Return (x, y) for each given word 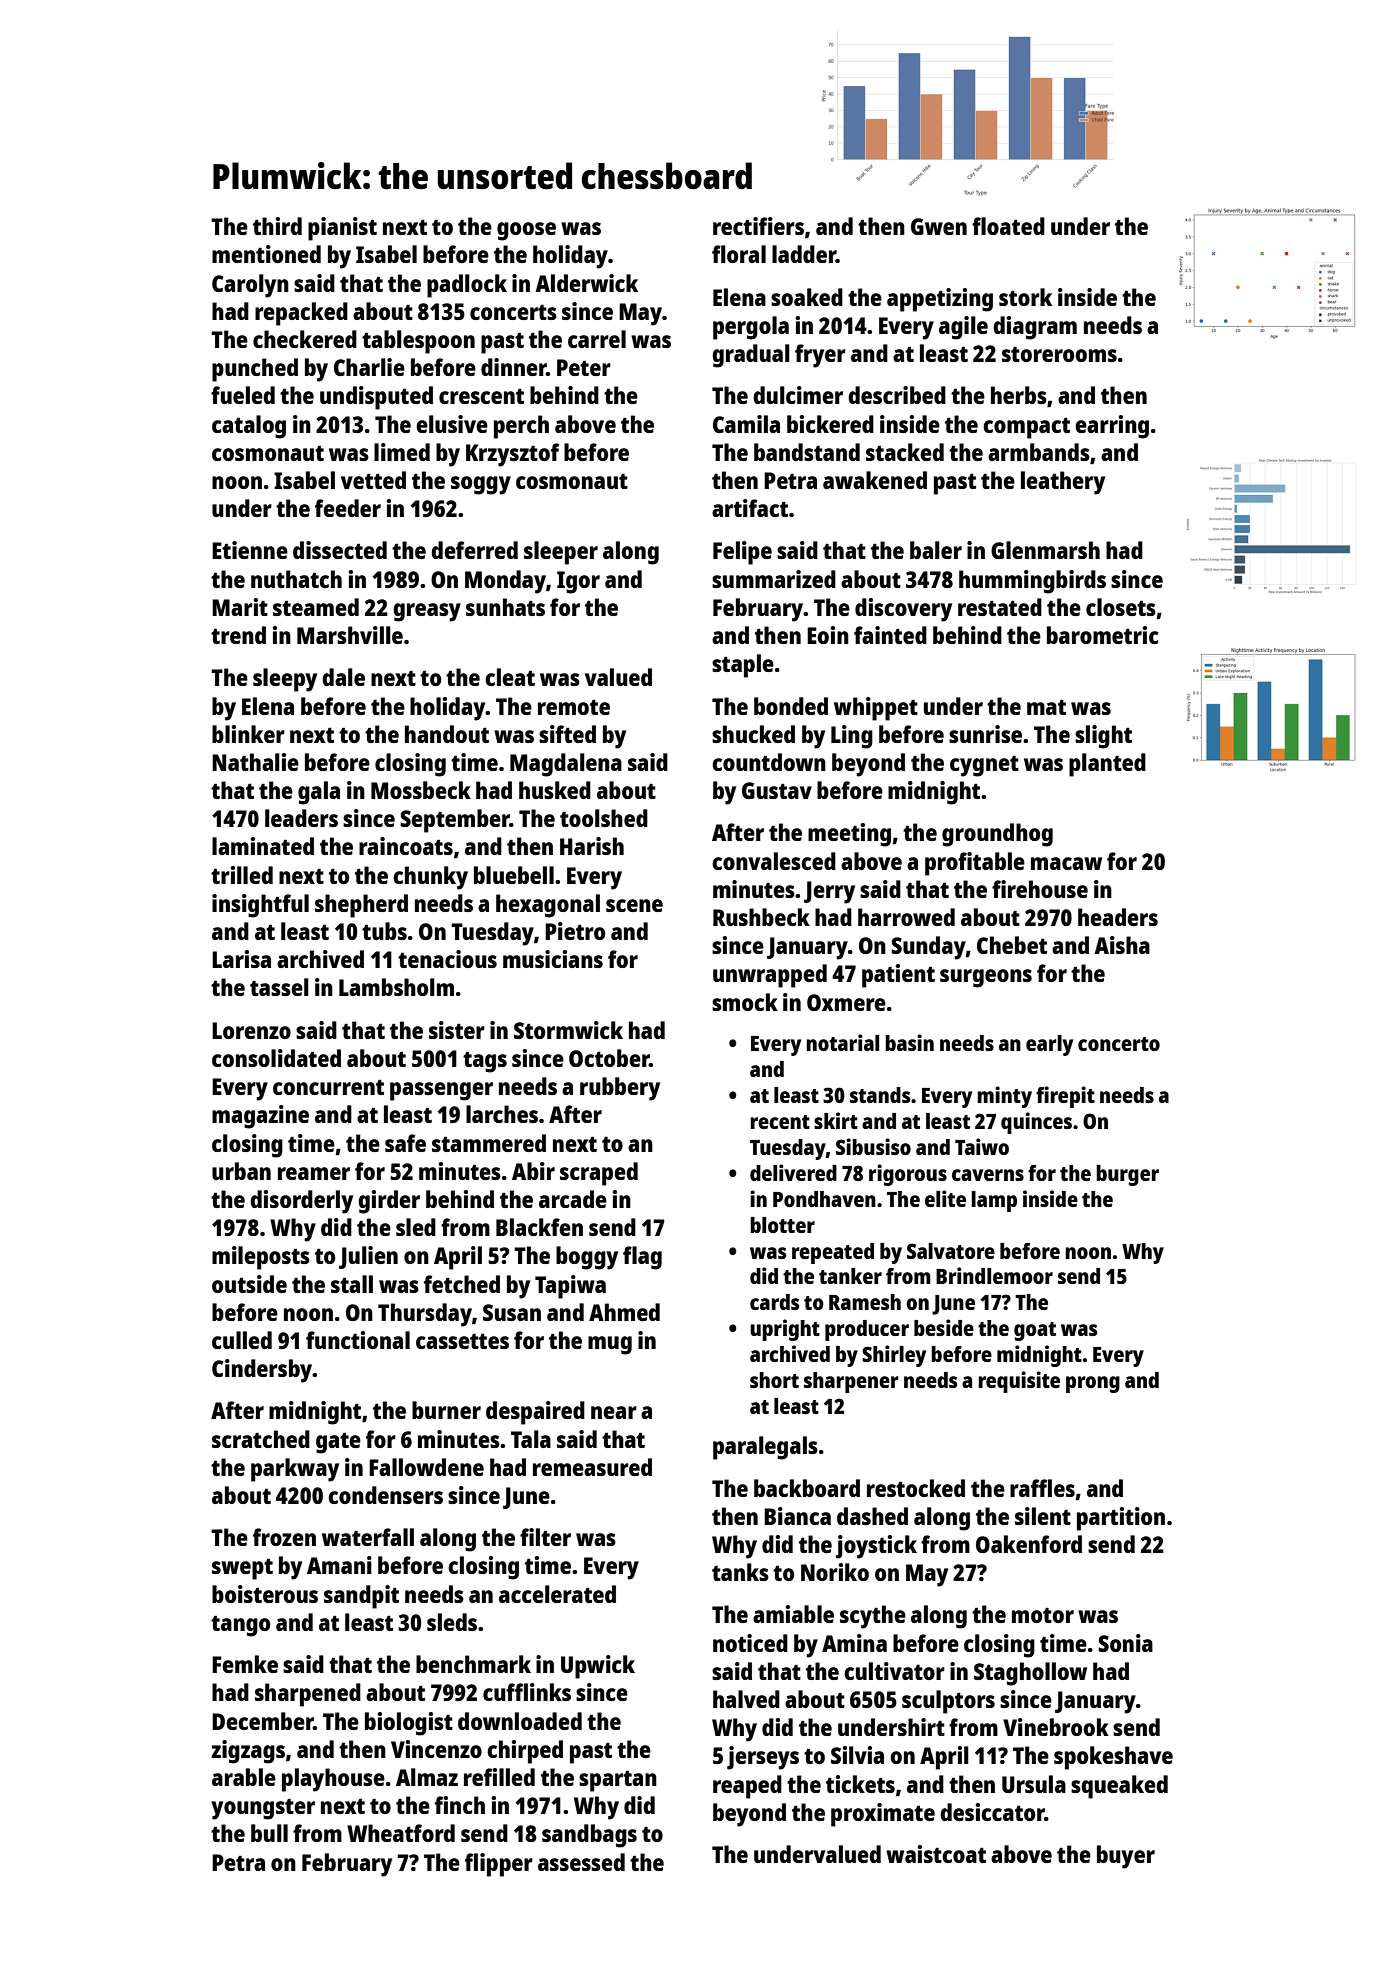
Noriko (835, 1572)
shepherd (361, 906)
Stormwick (568, 1030)
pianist (342, 229)
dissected (340, 550)
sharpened (308, 1695)
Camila (746, 424)
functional (358, 1340)
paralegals (765, 1448)
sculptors (948, 1702)
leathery (1063, 483)
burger (1127, 1175)
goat (1035, 1331)
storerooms (1059, 354)
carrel (597, 339)
